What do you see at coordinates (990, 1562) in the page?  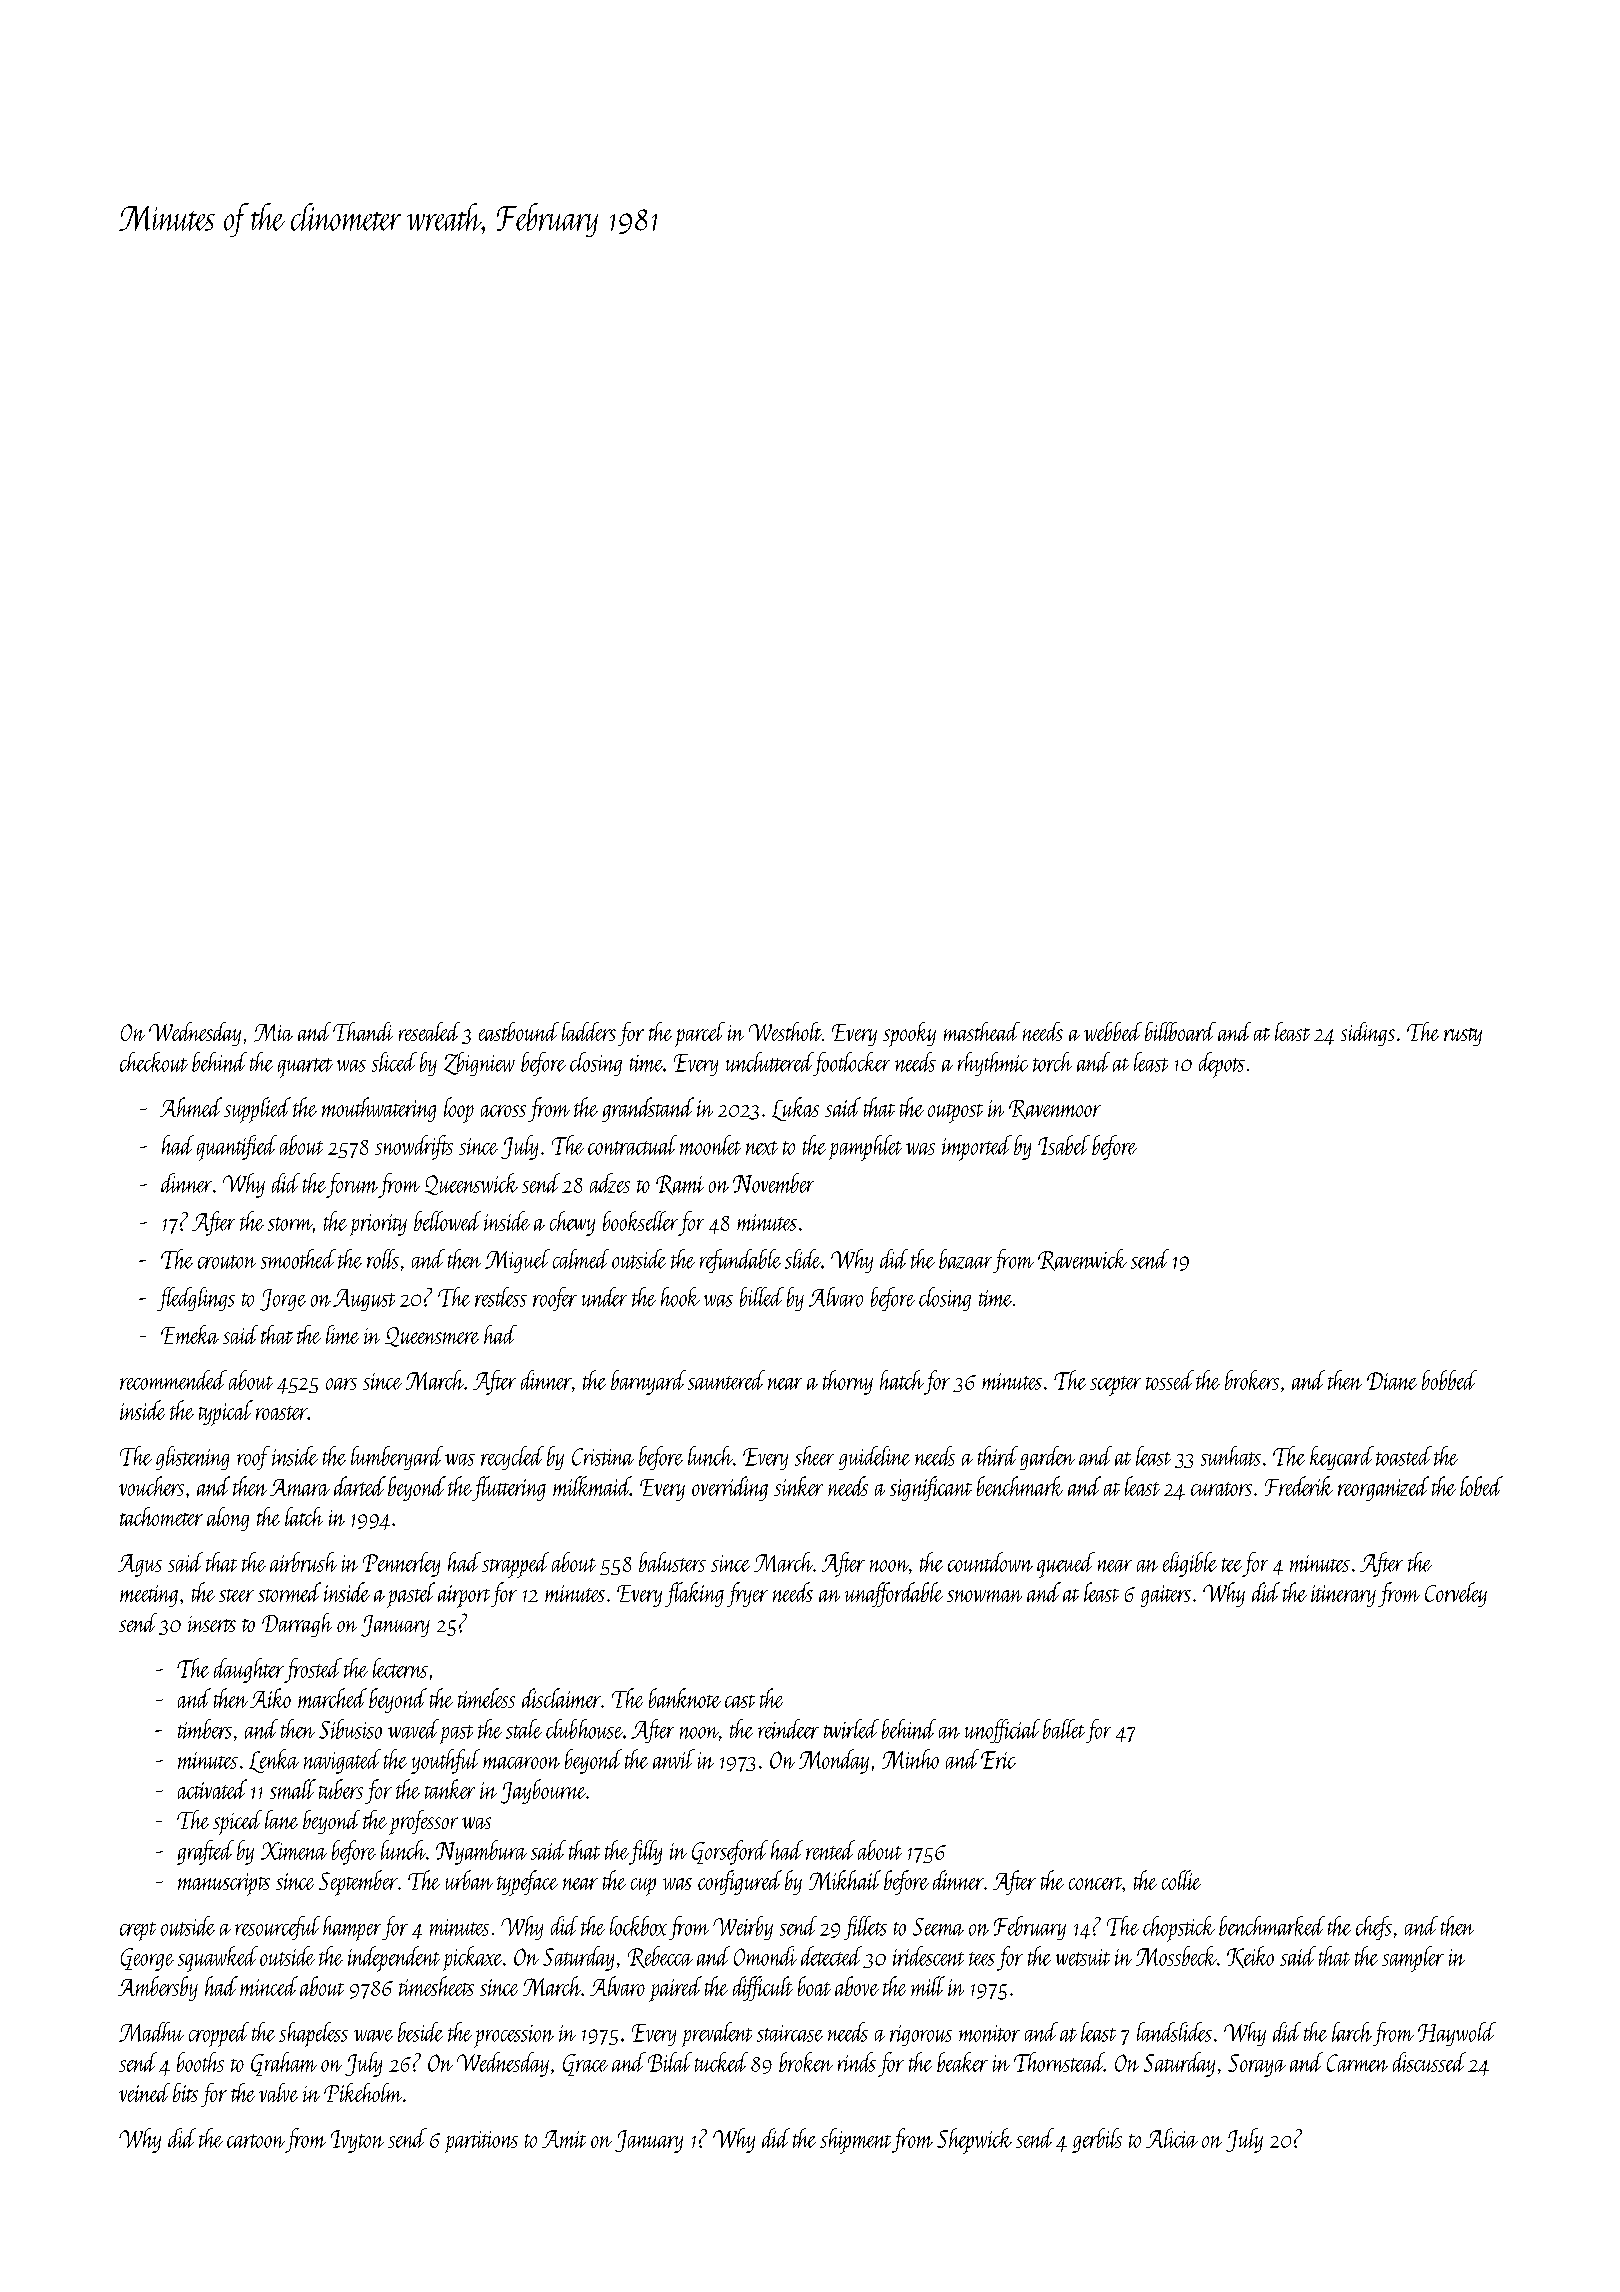 I see `countdown` at bounding box center [990, 1562].
